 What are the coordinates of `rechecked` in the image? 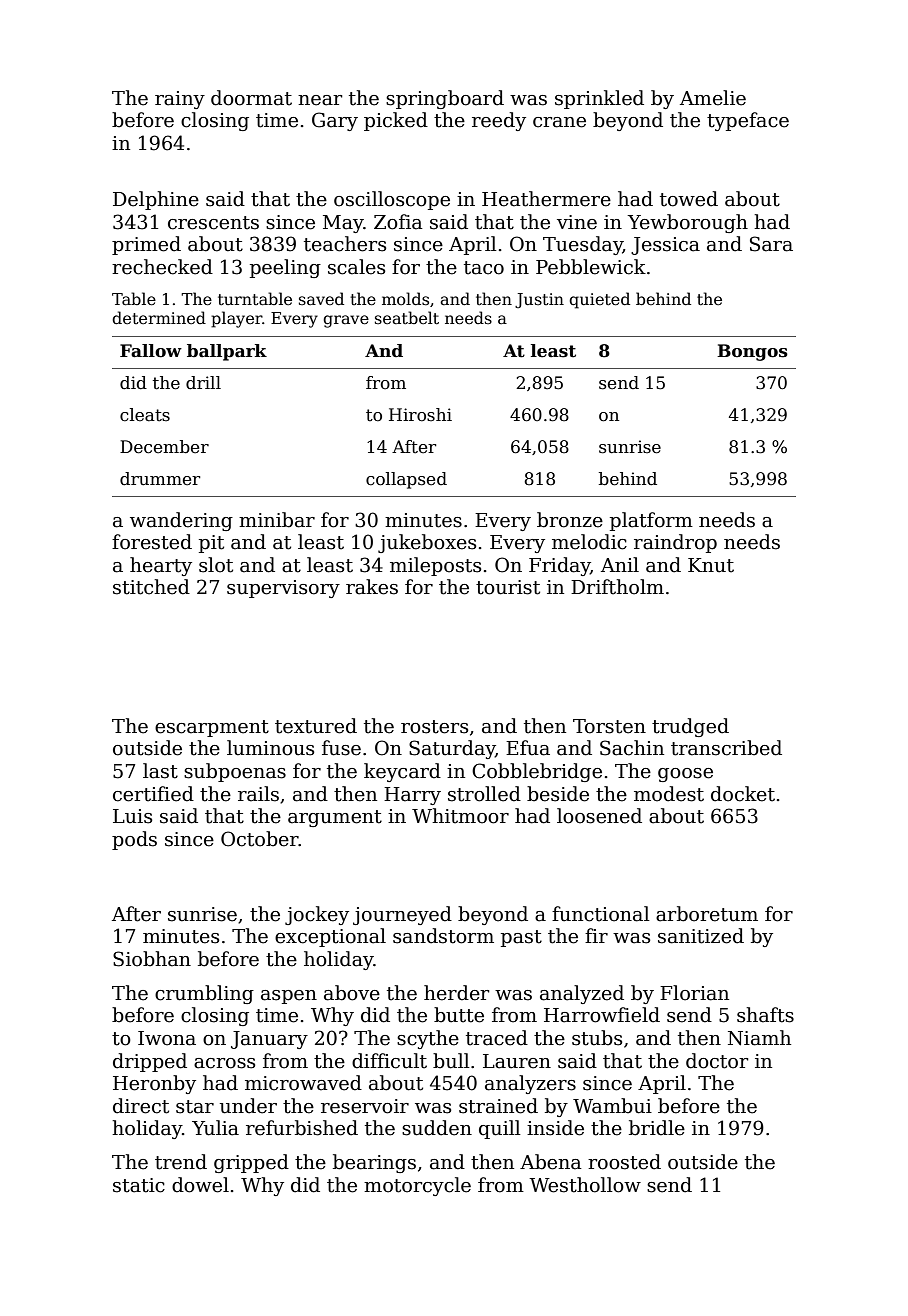 It's located at (162, 267).
